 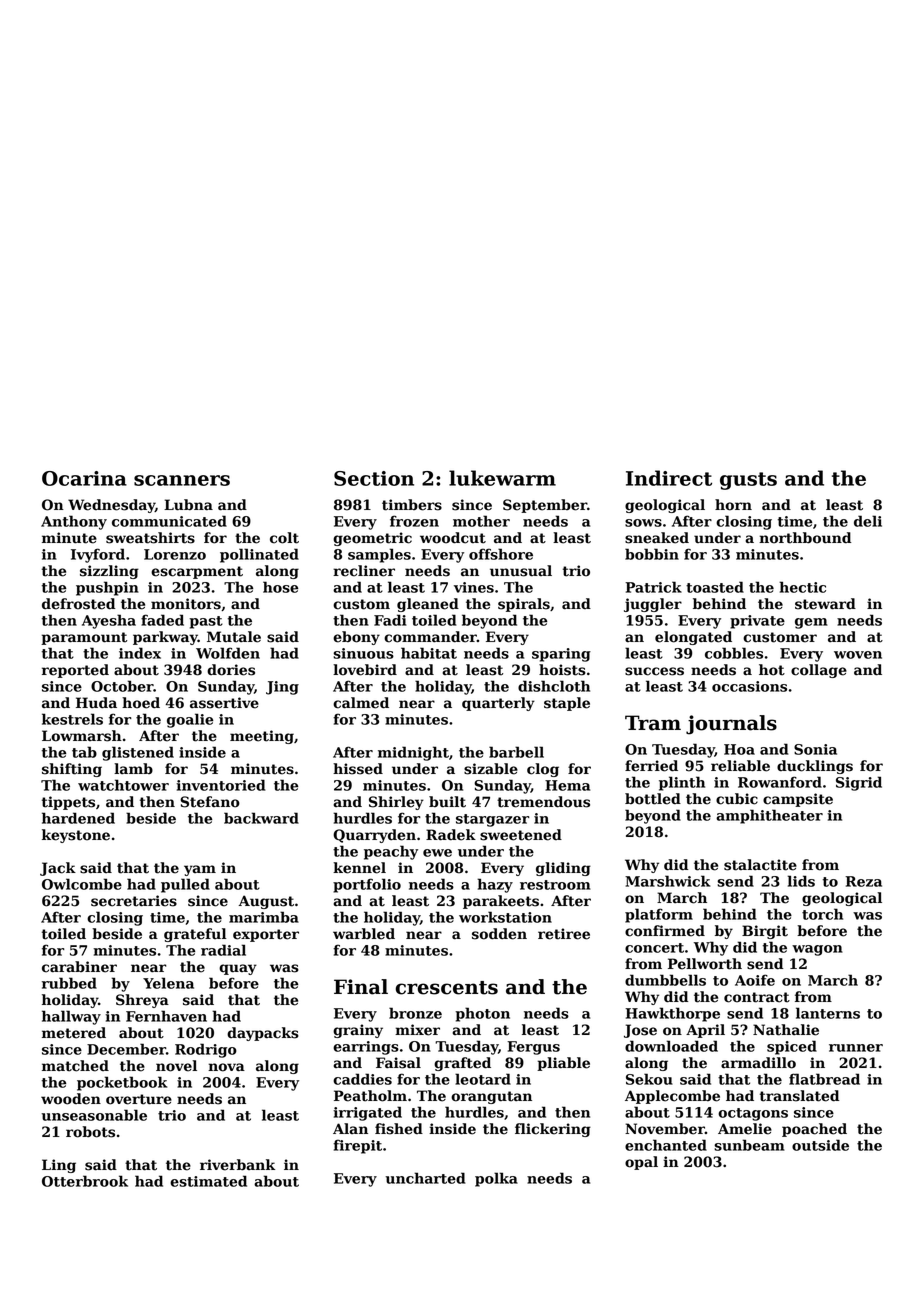 What do you see at coordinates (139, 1099) in the page?
I see `overture` at bounding box center [139, 1099].
